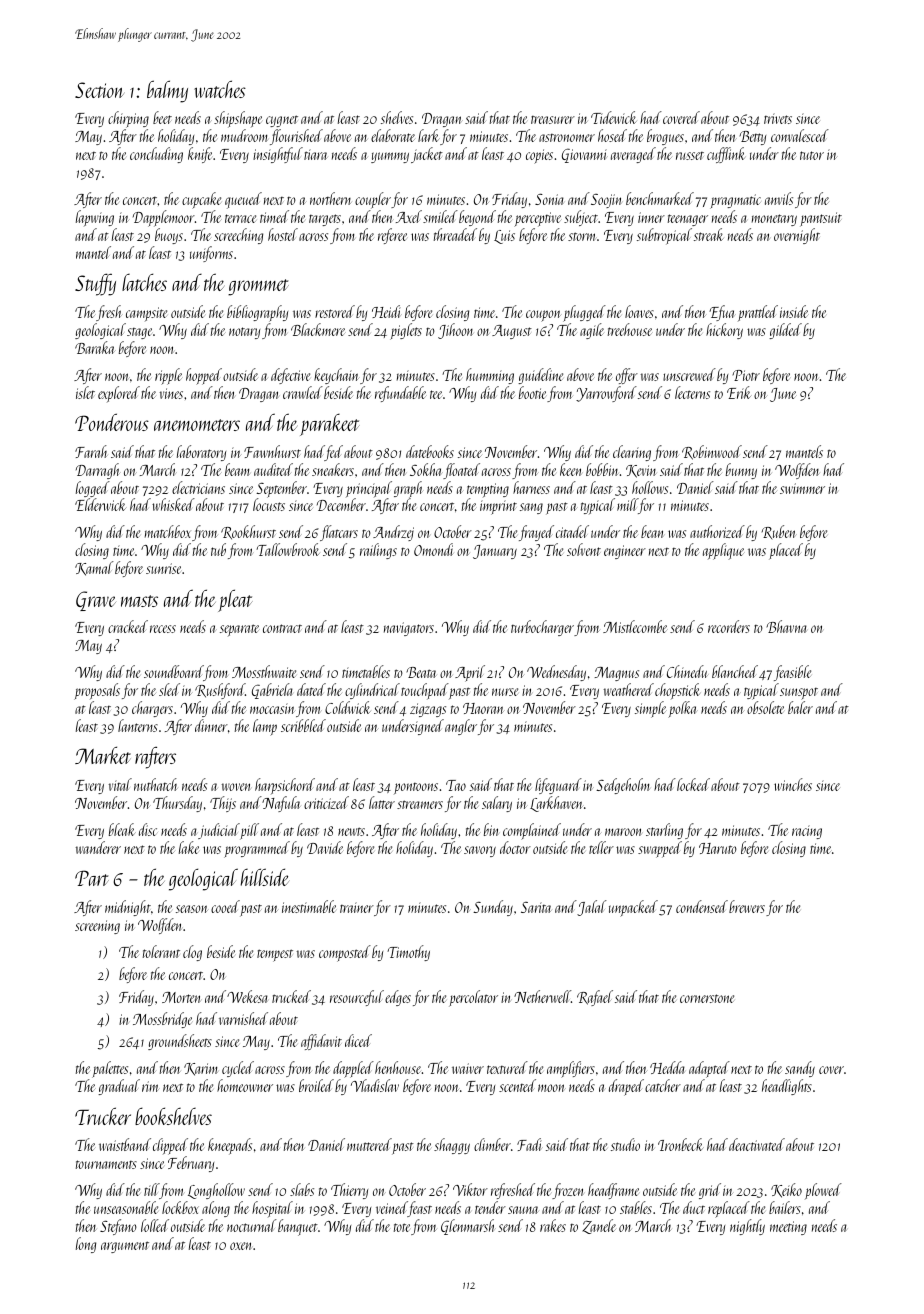 The width and height of the image is (924, 1314). I want to click on cooed, so click(225, 906).
